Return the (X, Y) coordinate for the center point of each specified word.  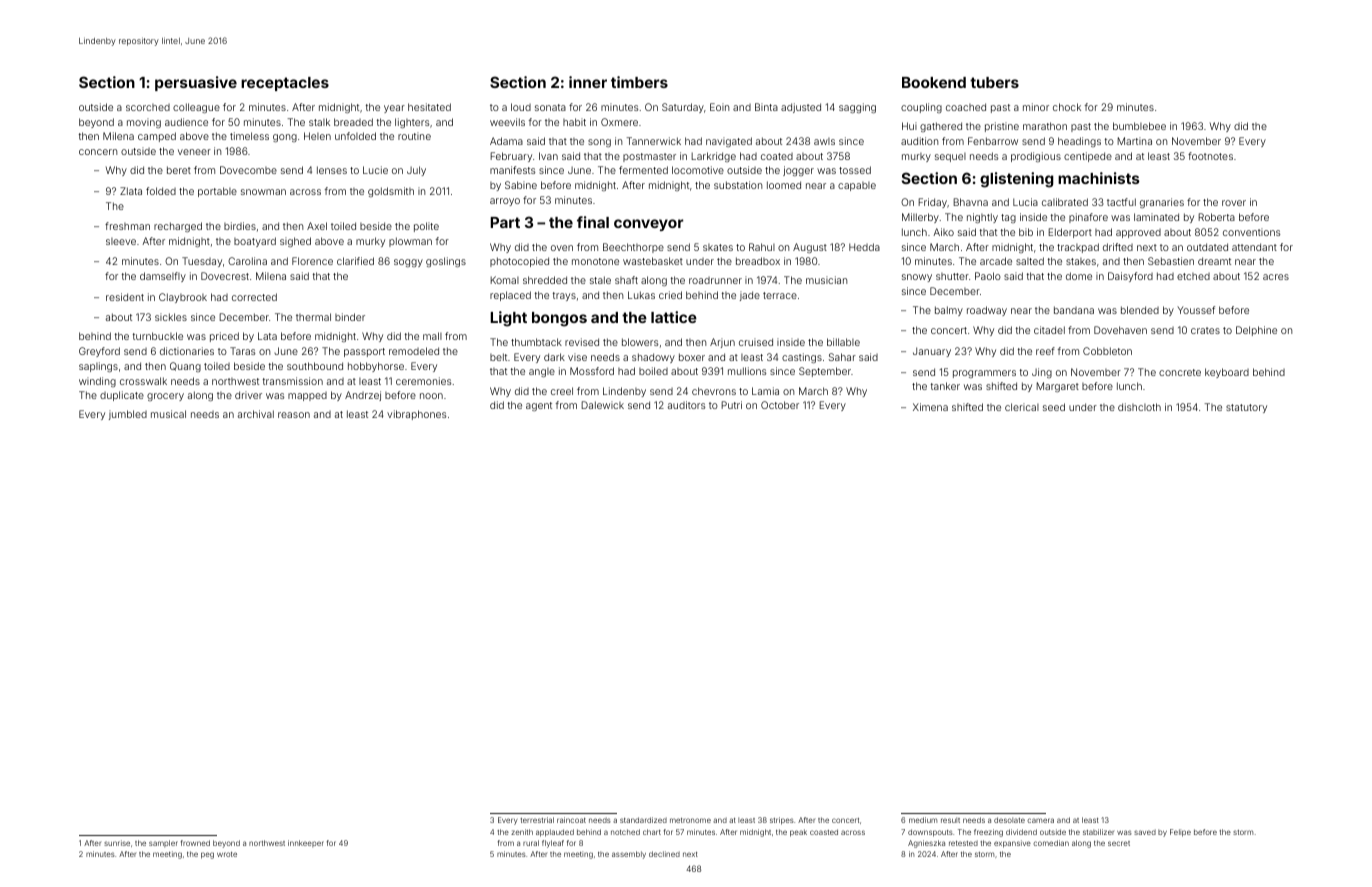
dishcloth (1139, 407)
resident (125, 297)
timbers (639, 82)
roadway (987, 311)
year (394, 109)
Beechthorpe (633, 248)
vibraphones (416, 415)
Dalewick (602, 405)
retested (963, 843)
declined (664, 854)
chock (1067, 107)
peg (207, 855)
